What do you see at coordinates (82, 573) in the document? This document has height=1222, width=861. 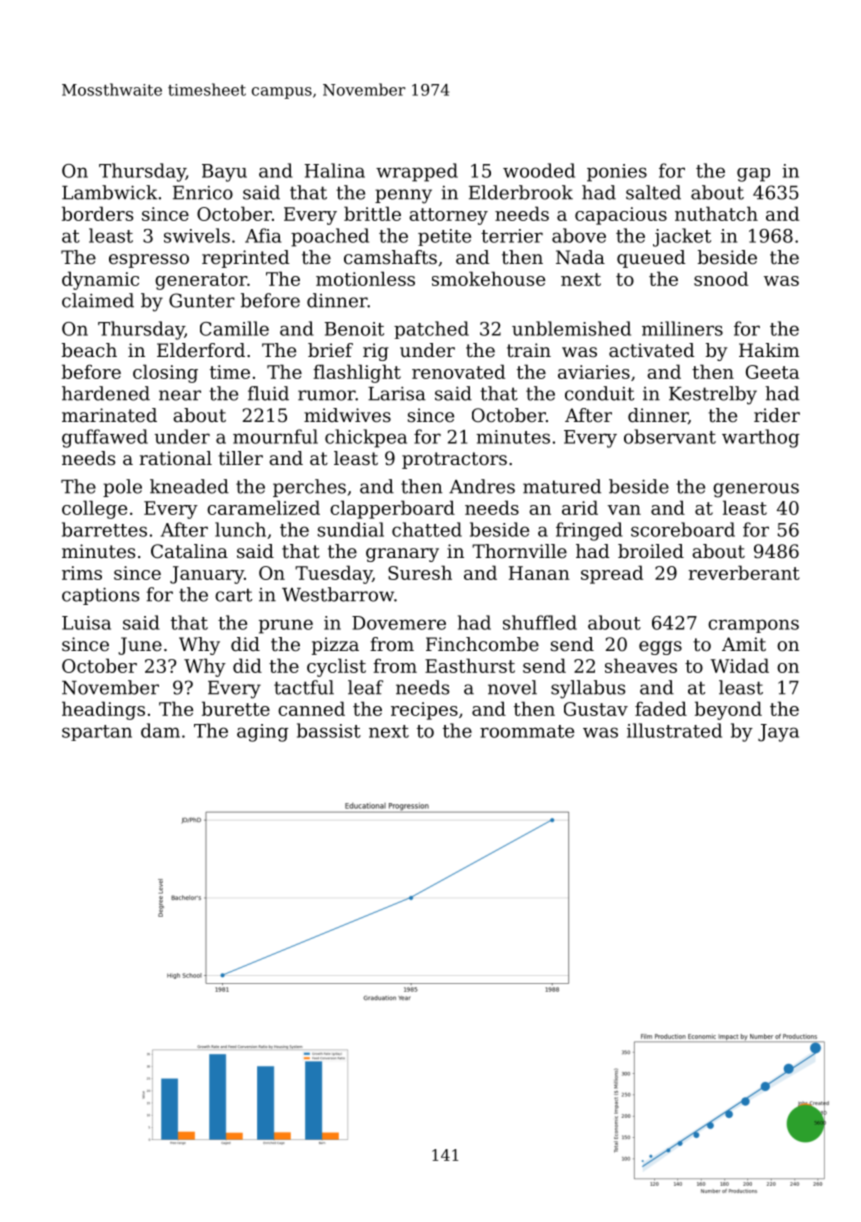 I see `rims` at bounding box center [82, 573].
